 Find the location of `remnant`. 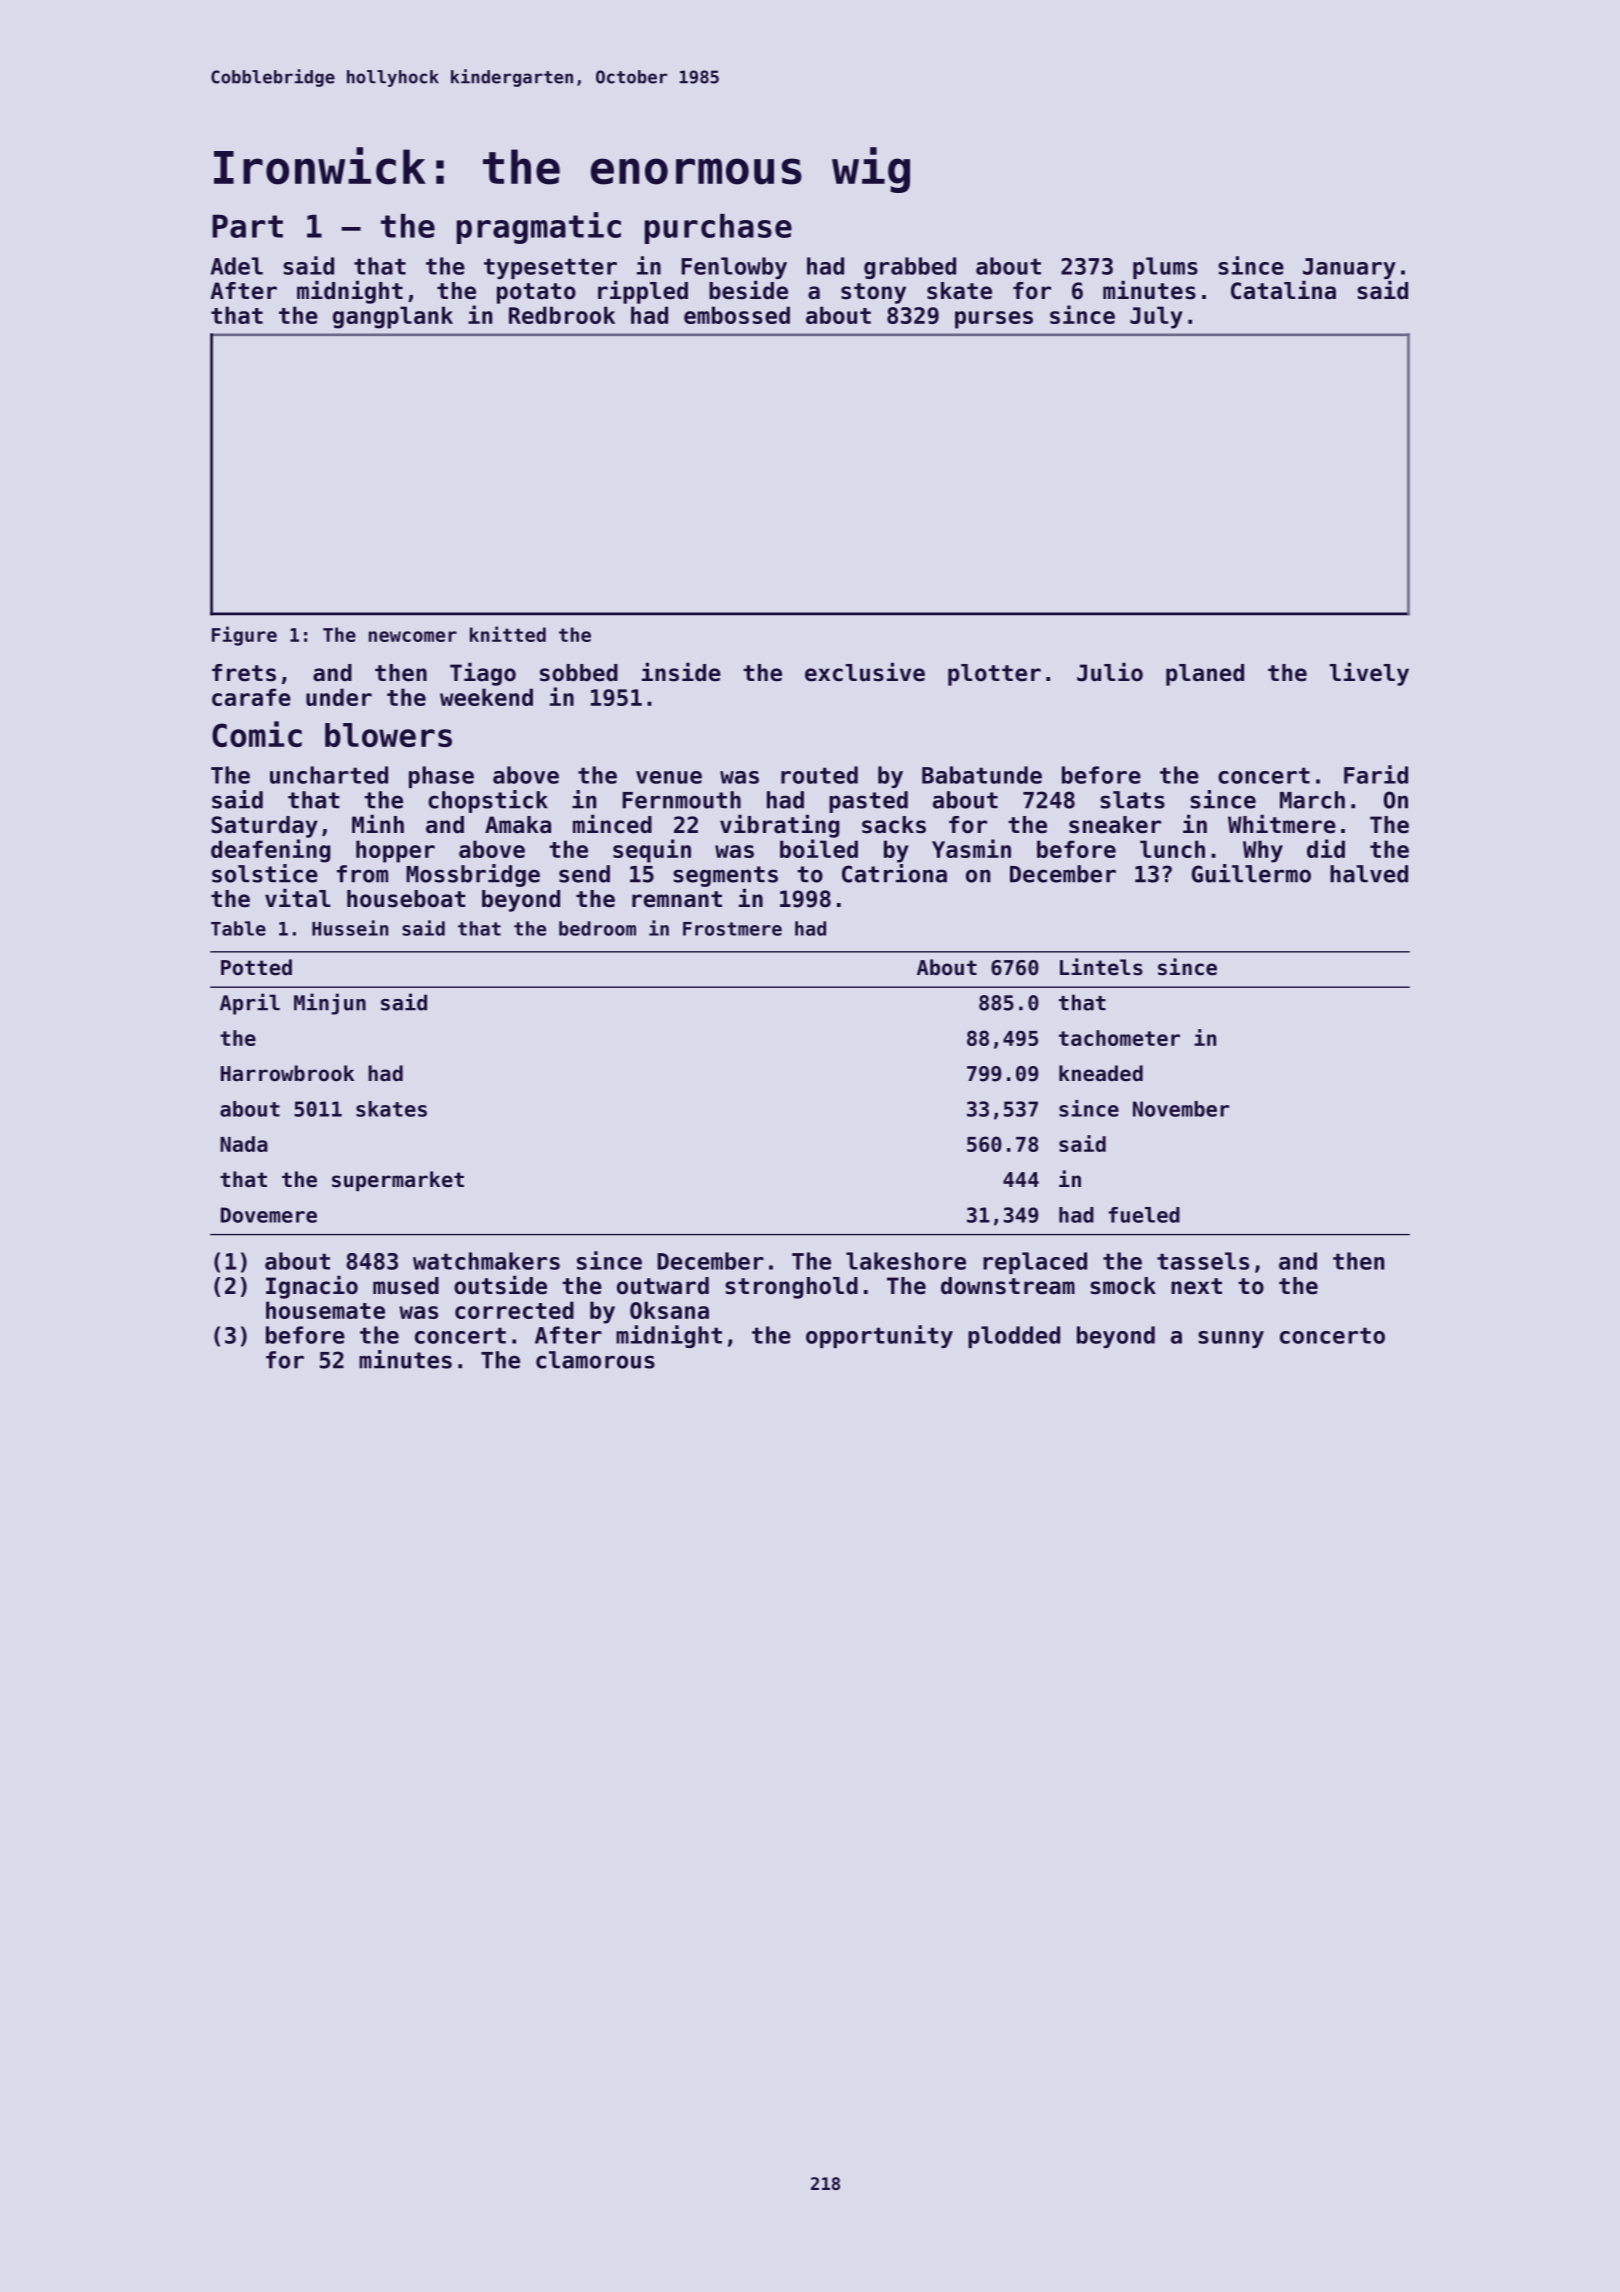

remnant is located at coordinates (677, 899).
